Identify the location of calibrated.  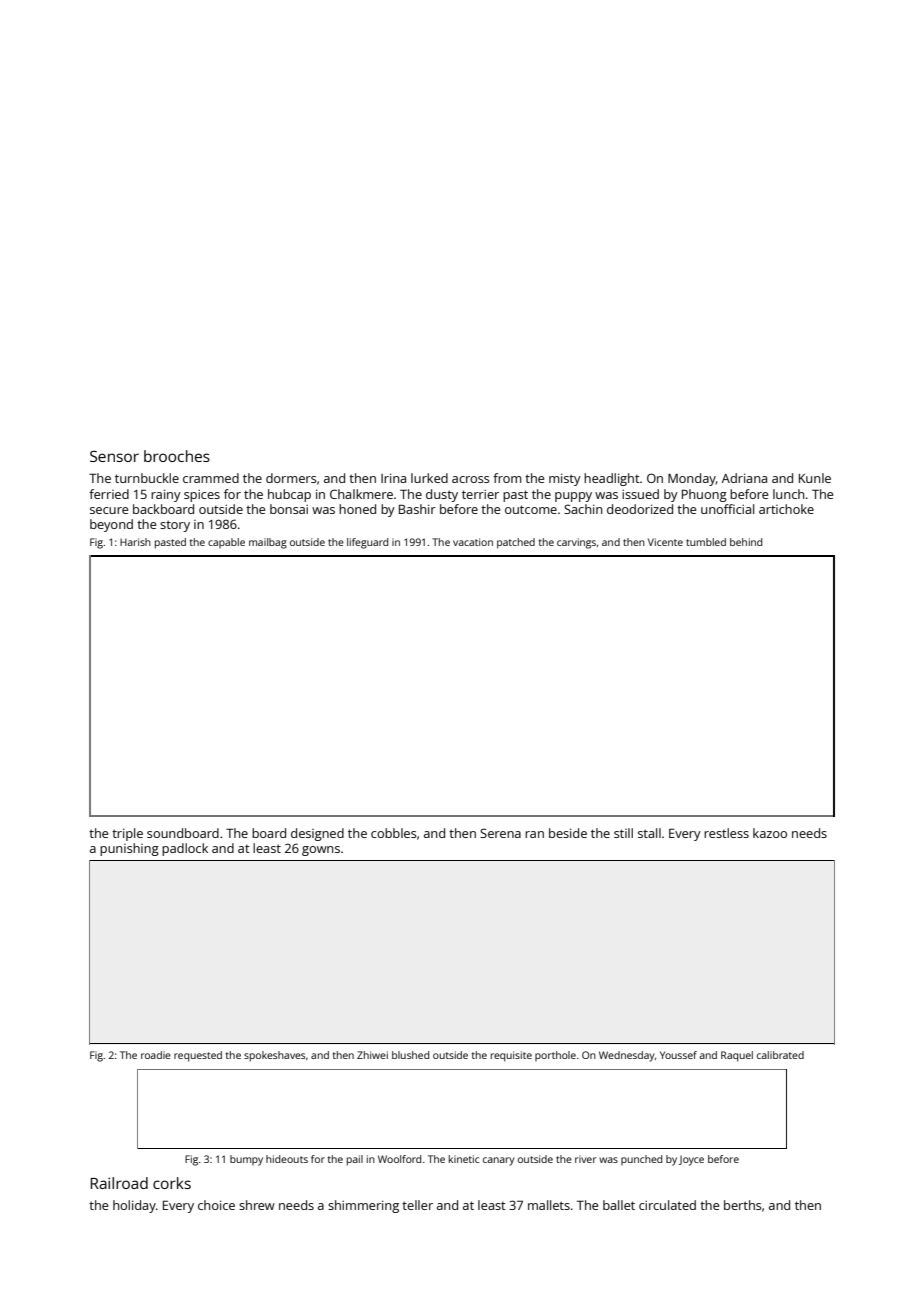
(780, 1055).
